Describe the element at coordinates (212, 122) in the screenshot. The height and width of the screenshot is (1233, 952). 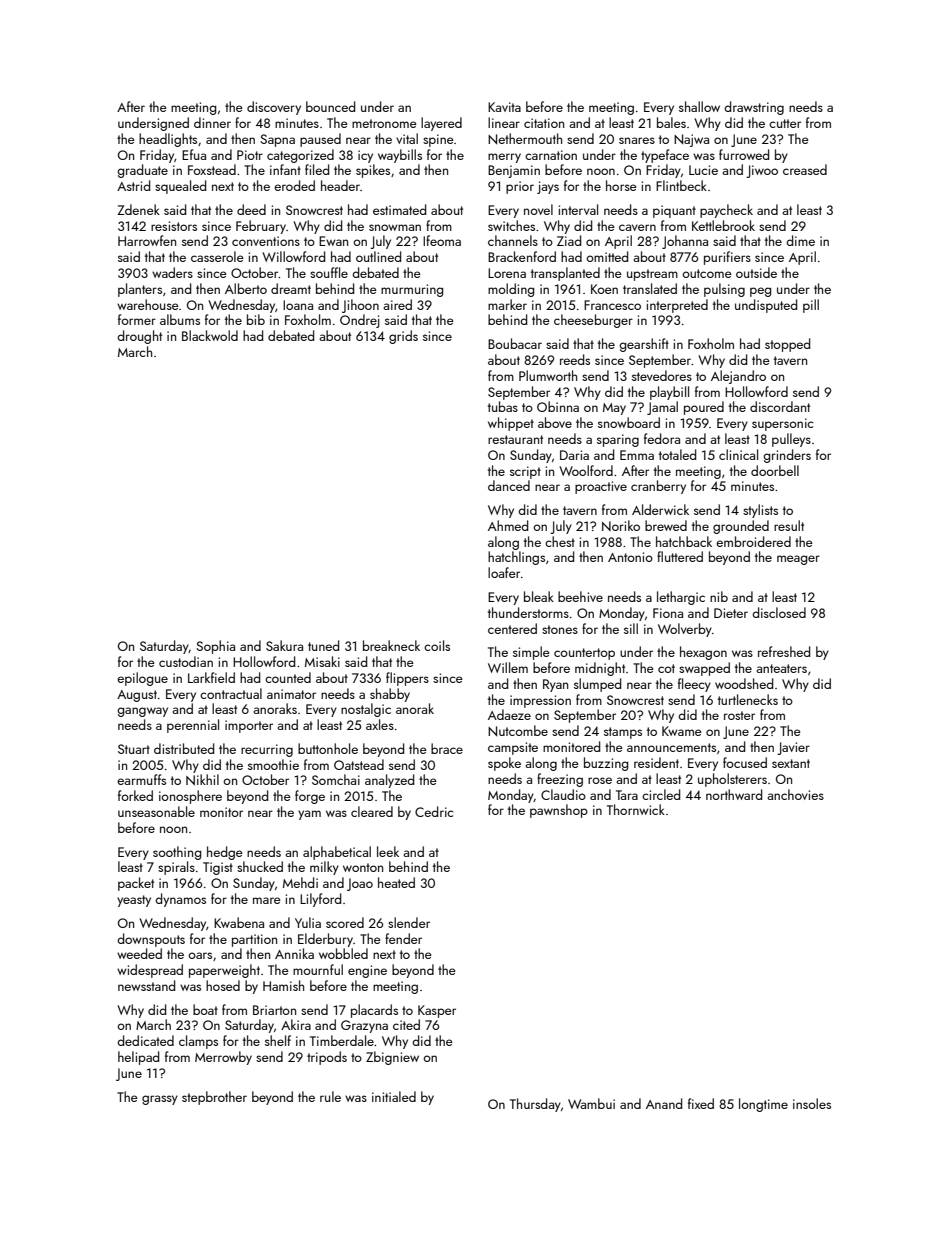
I see `dinner` at that location.
